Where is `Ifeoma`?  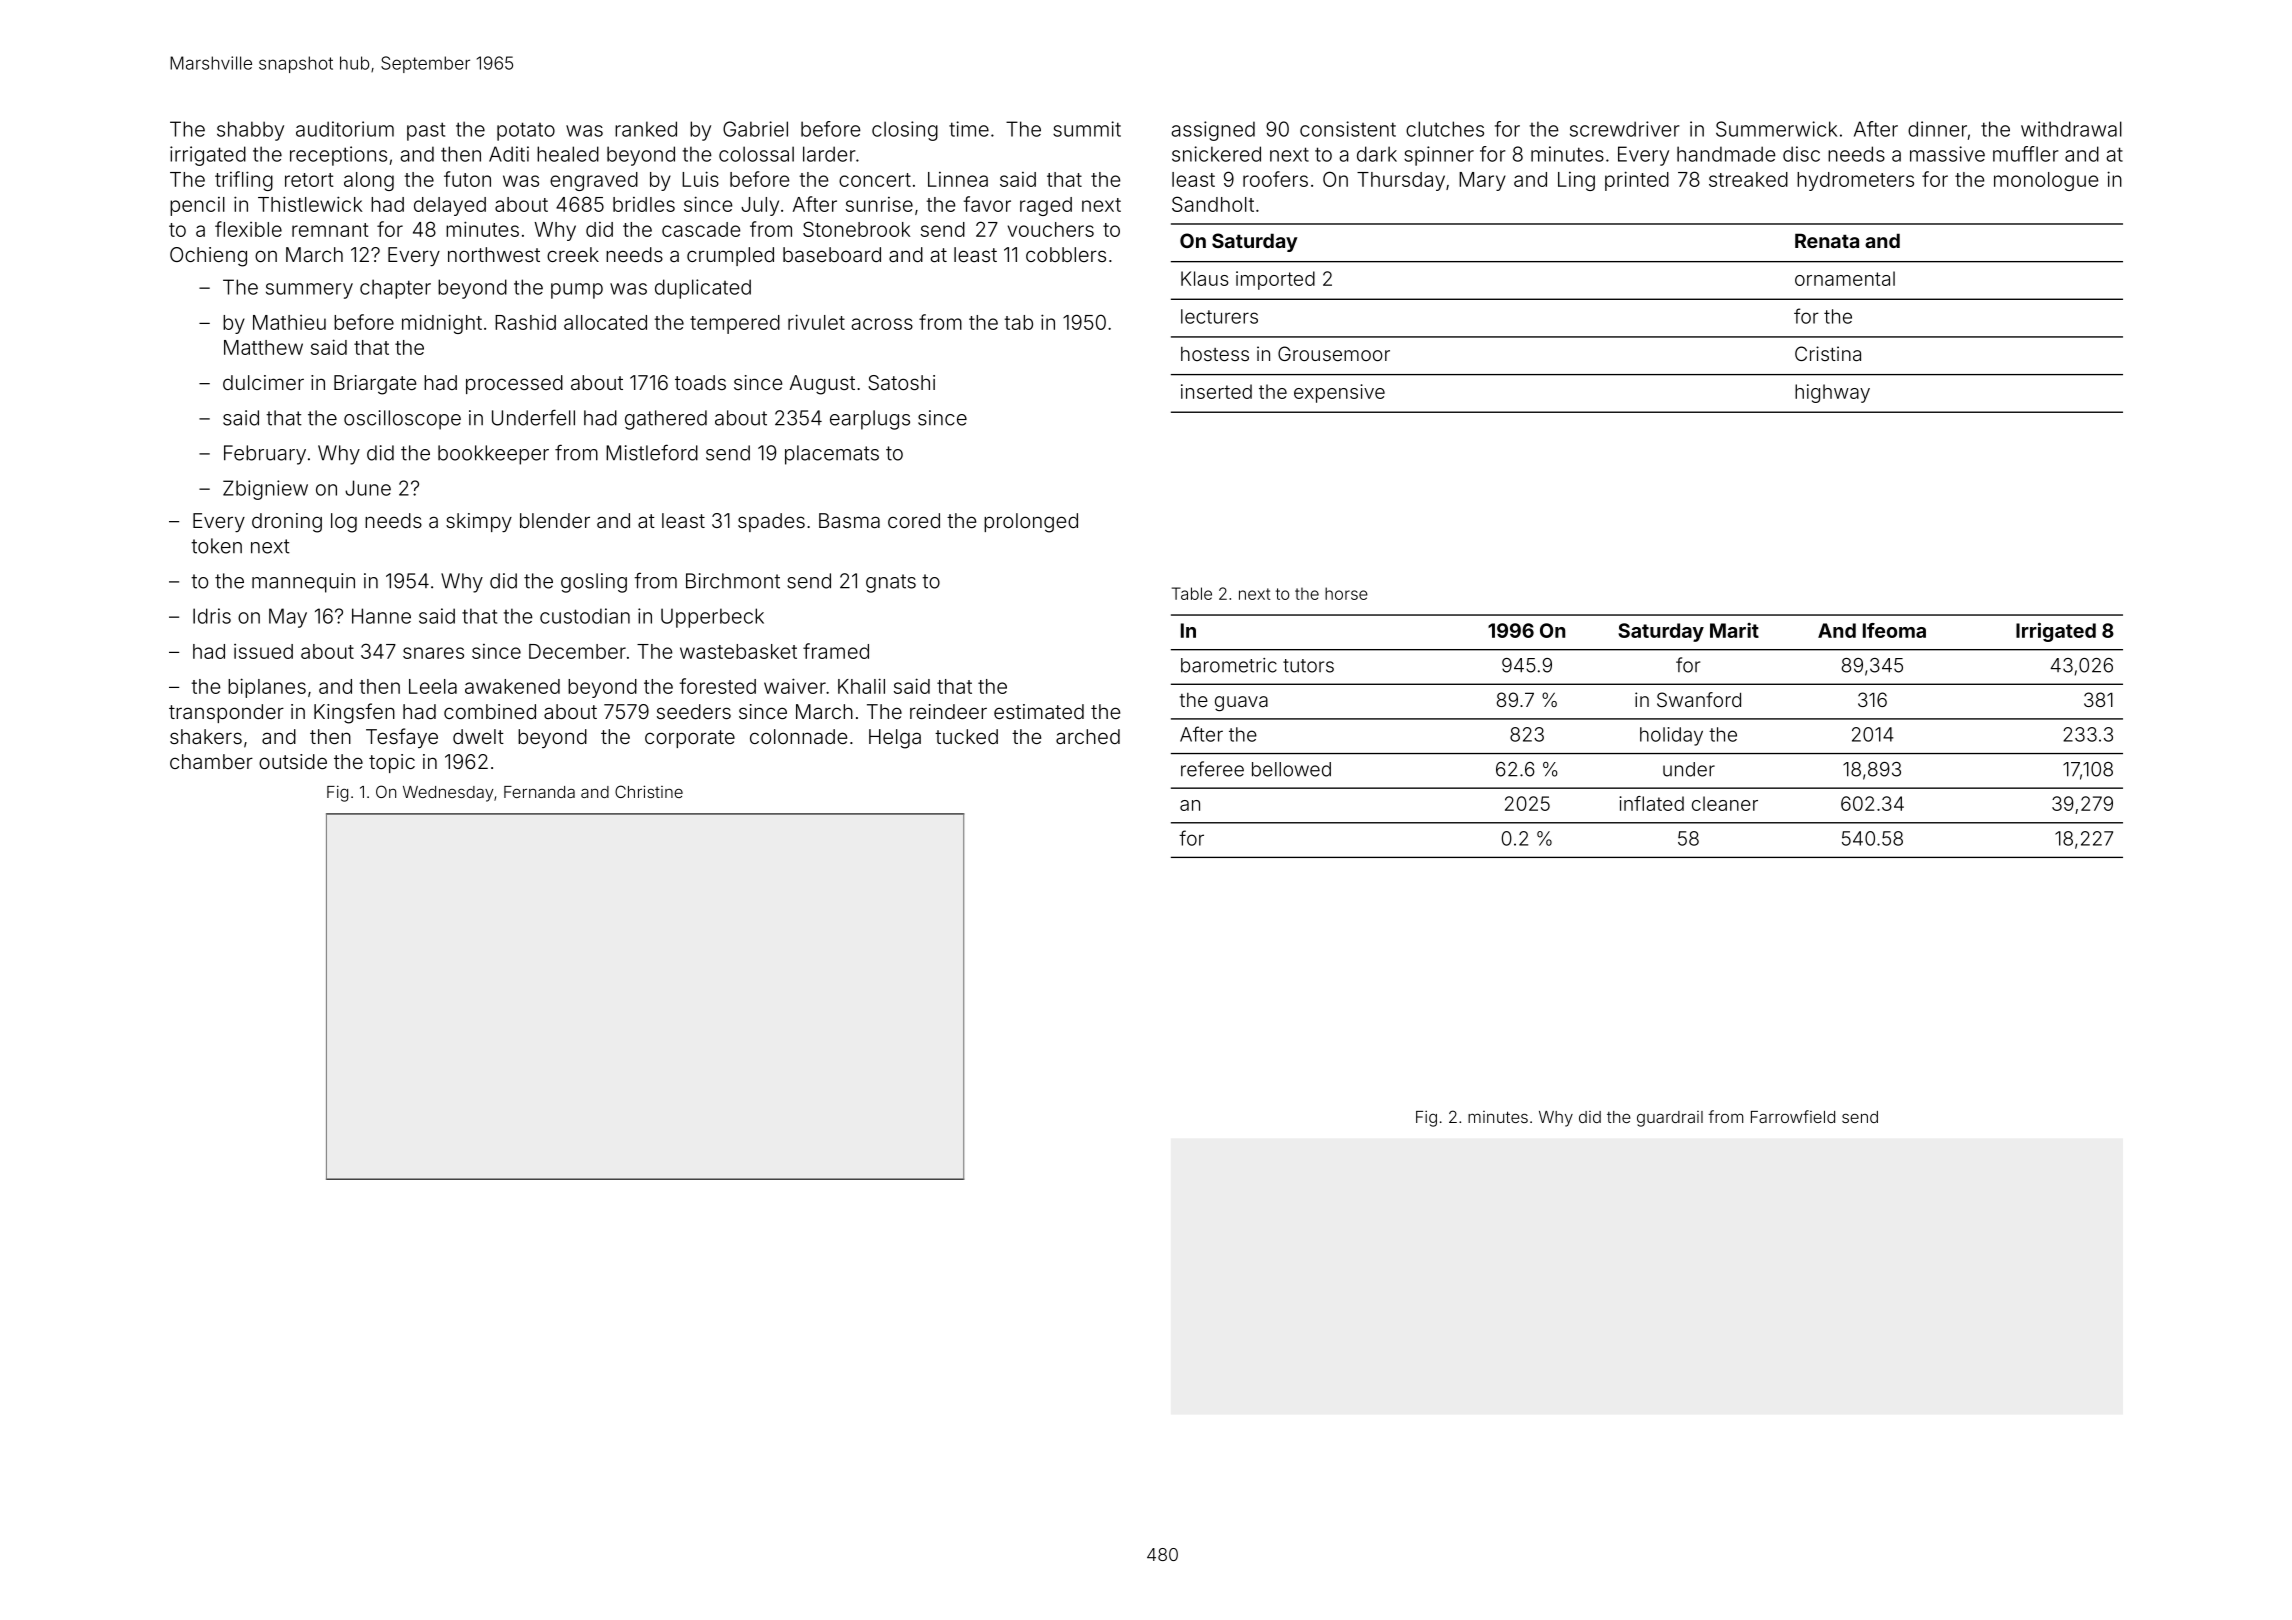 Ifeoma is located at coordinates (1894, 630).
